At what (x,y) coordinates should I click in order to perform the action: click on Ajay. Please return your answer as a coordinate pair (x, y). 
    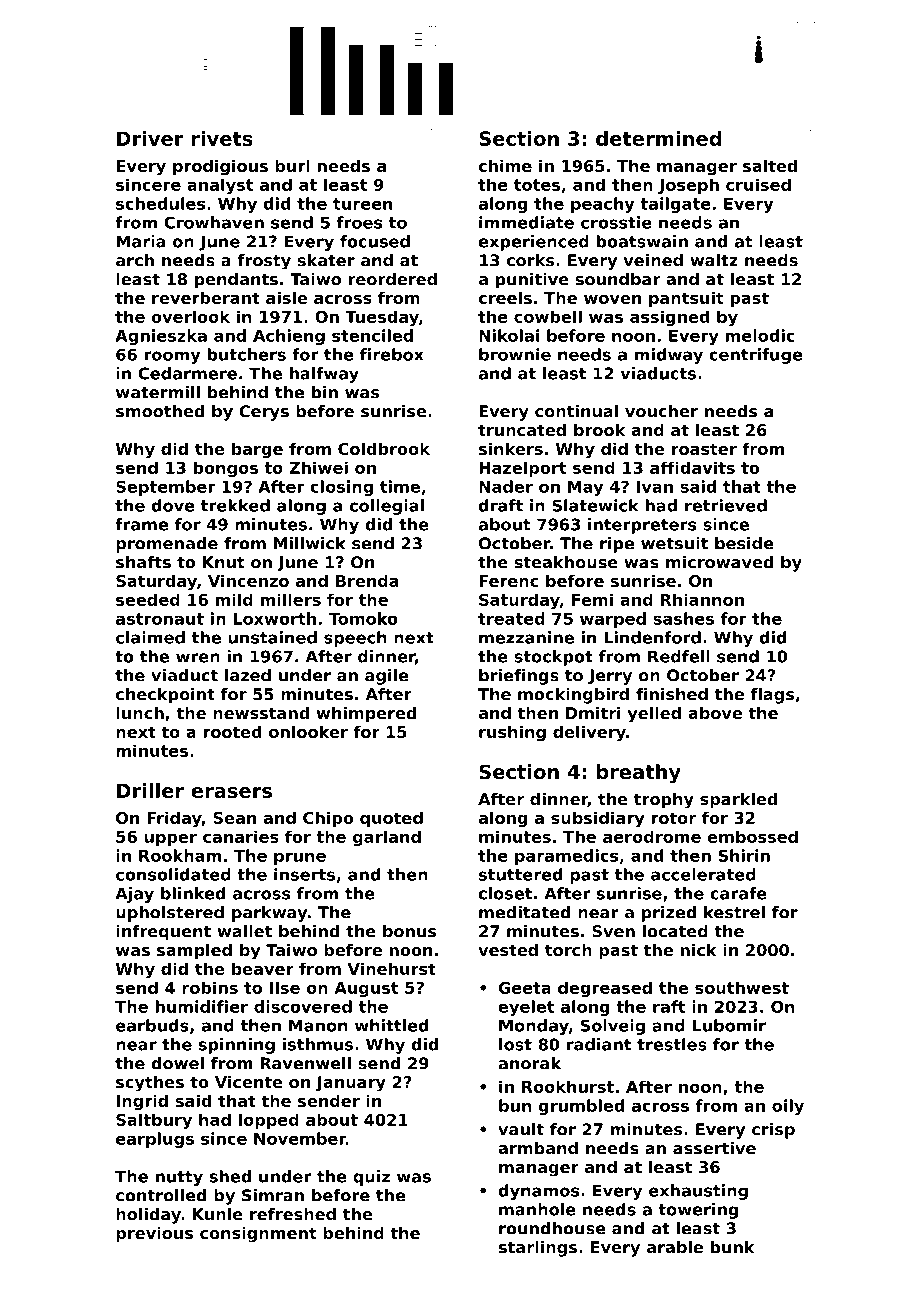
    Looking at the image, I should click on (134, 895).
